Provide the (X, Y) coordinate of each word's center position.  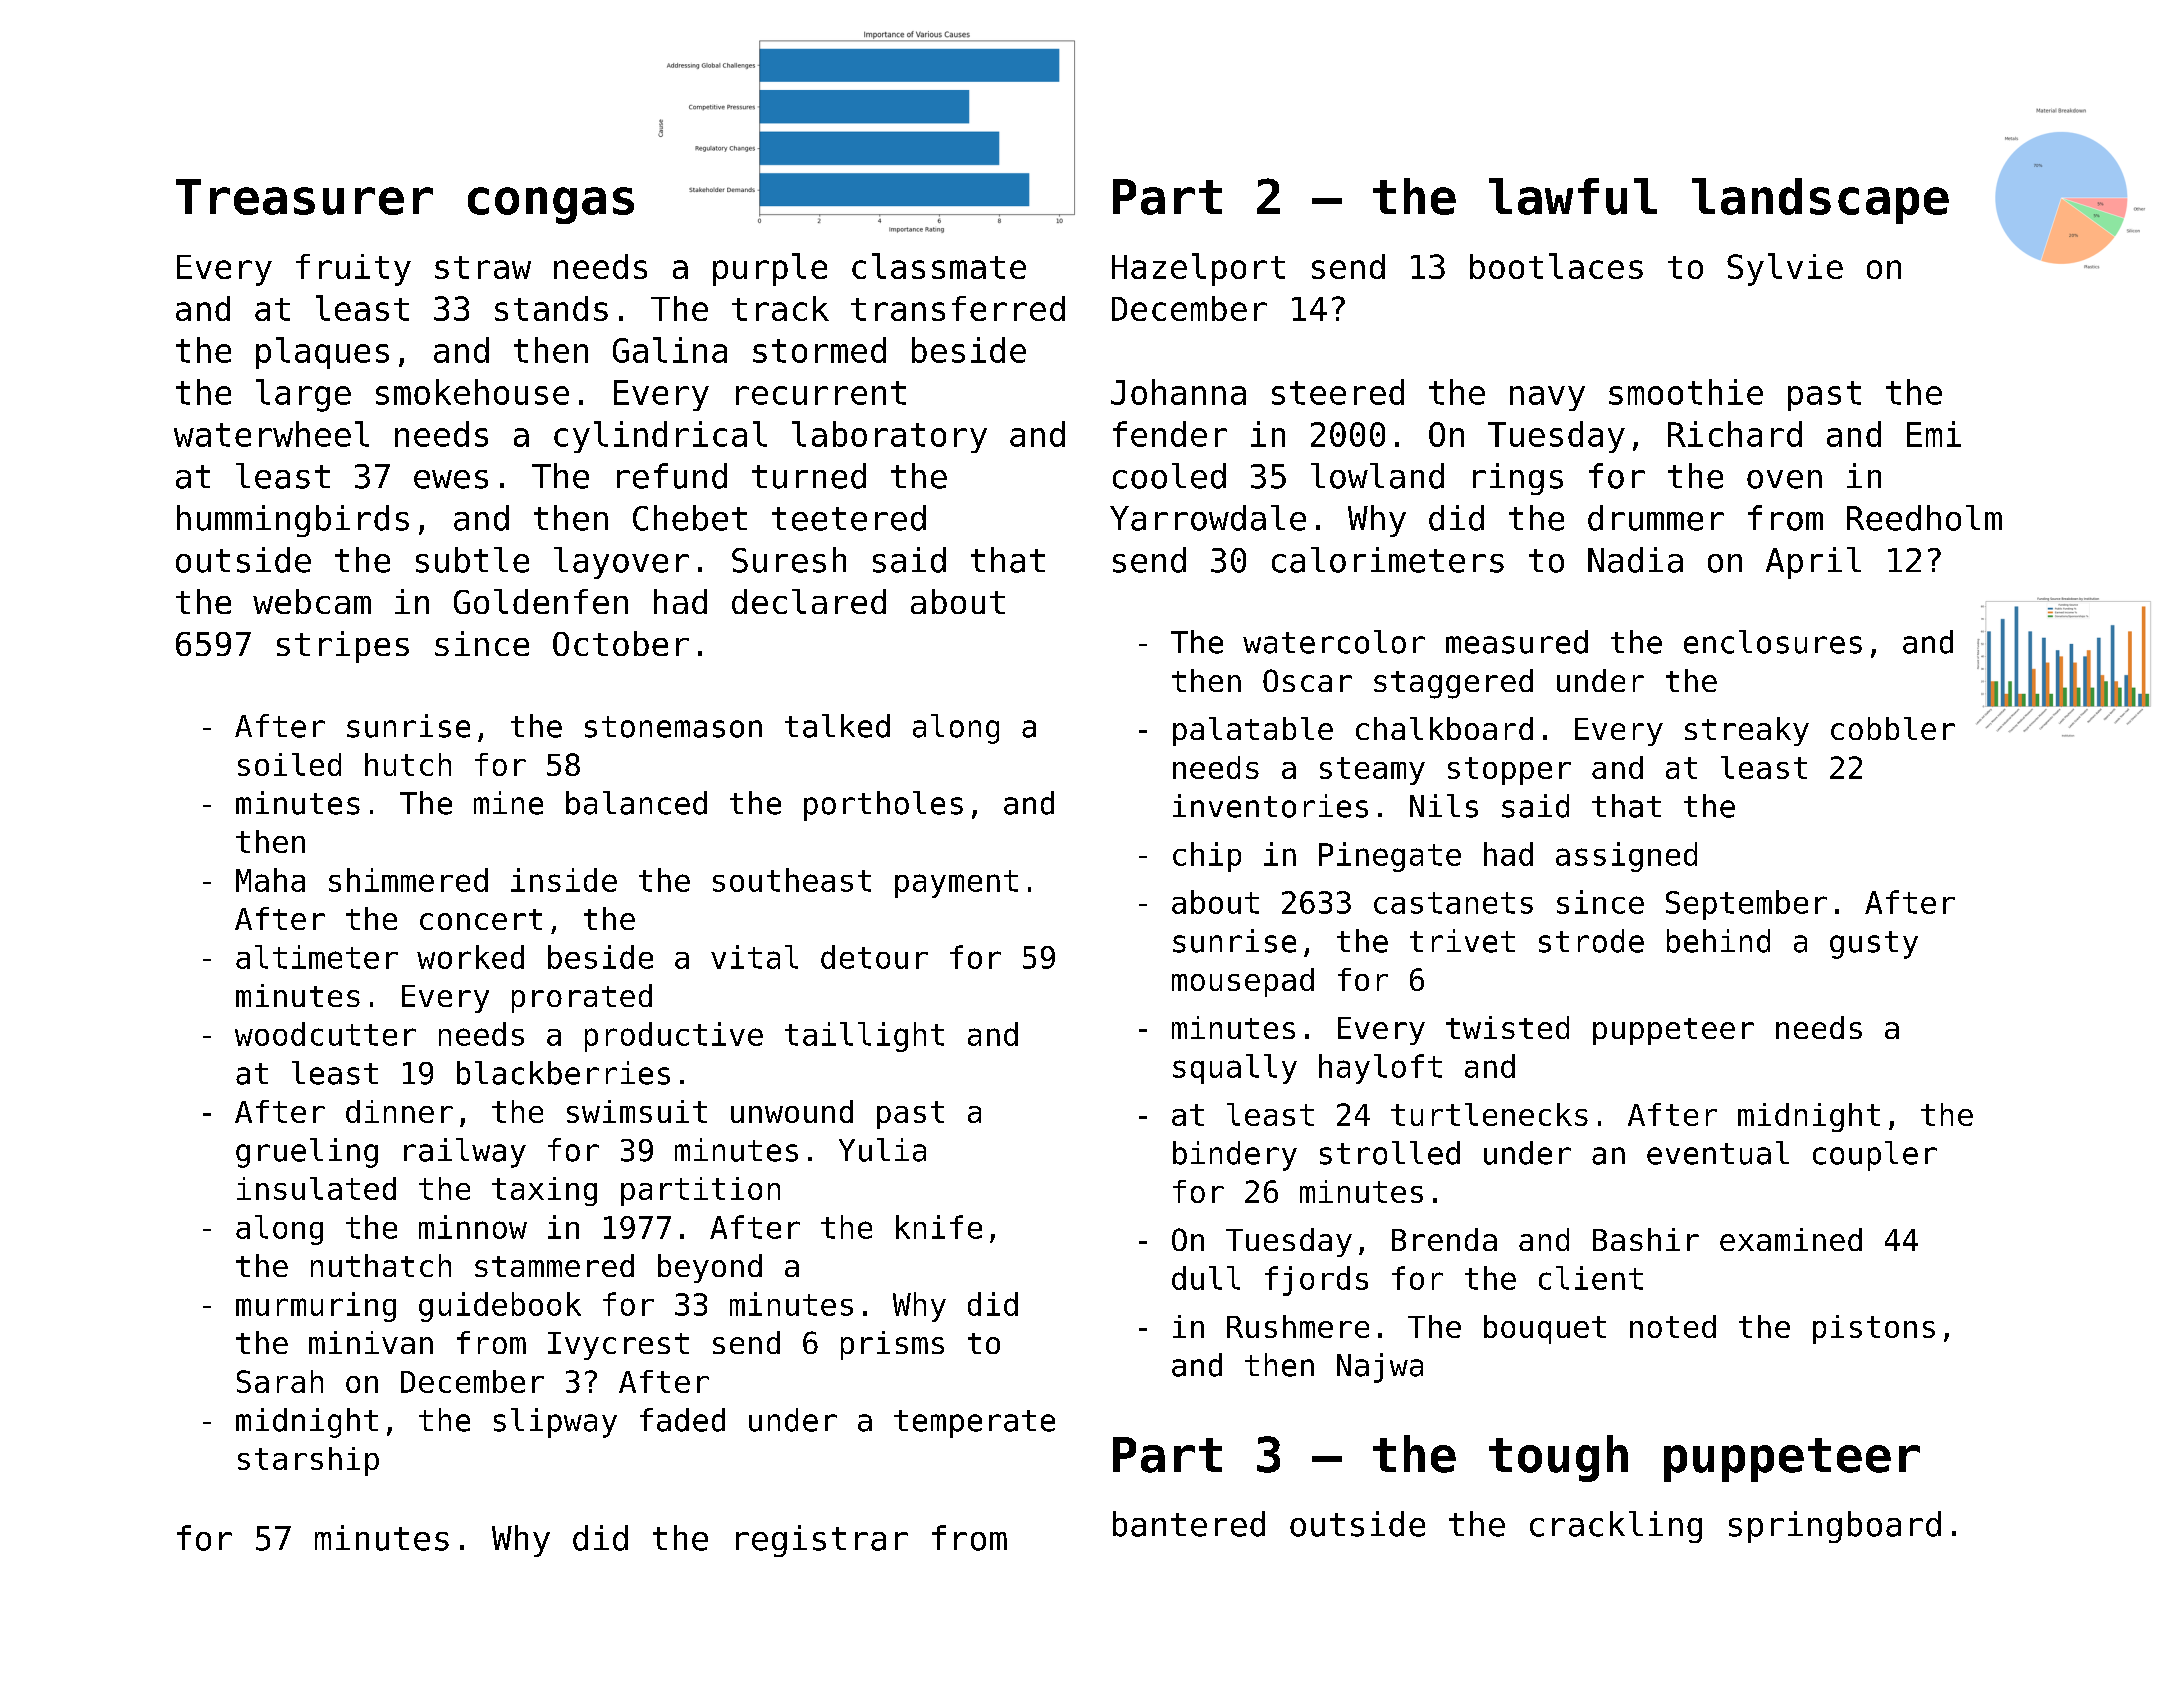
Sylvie (1785, 269)
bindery (1235, 1156)
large (303, 395)
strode (1591, 941)
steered (1338, 392)
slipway (555, 1423)
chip (1207, 857)
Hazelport (1198, 269)
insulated (316, 1188)
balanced (636, 803)
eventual (1718, 1153)
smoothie (1686, 392)
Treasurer (304, 197)
